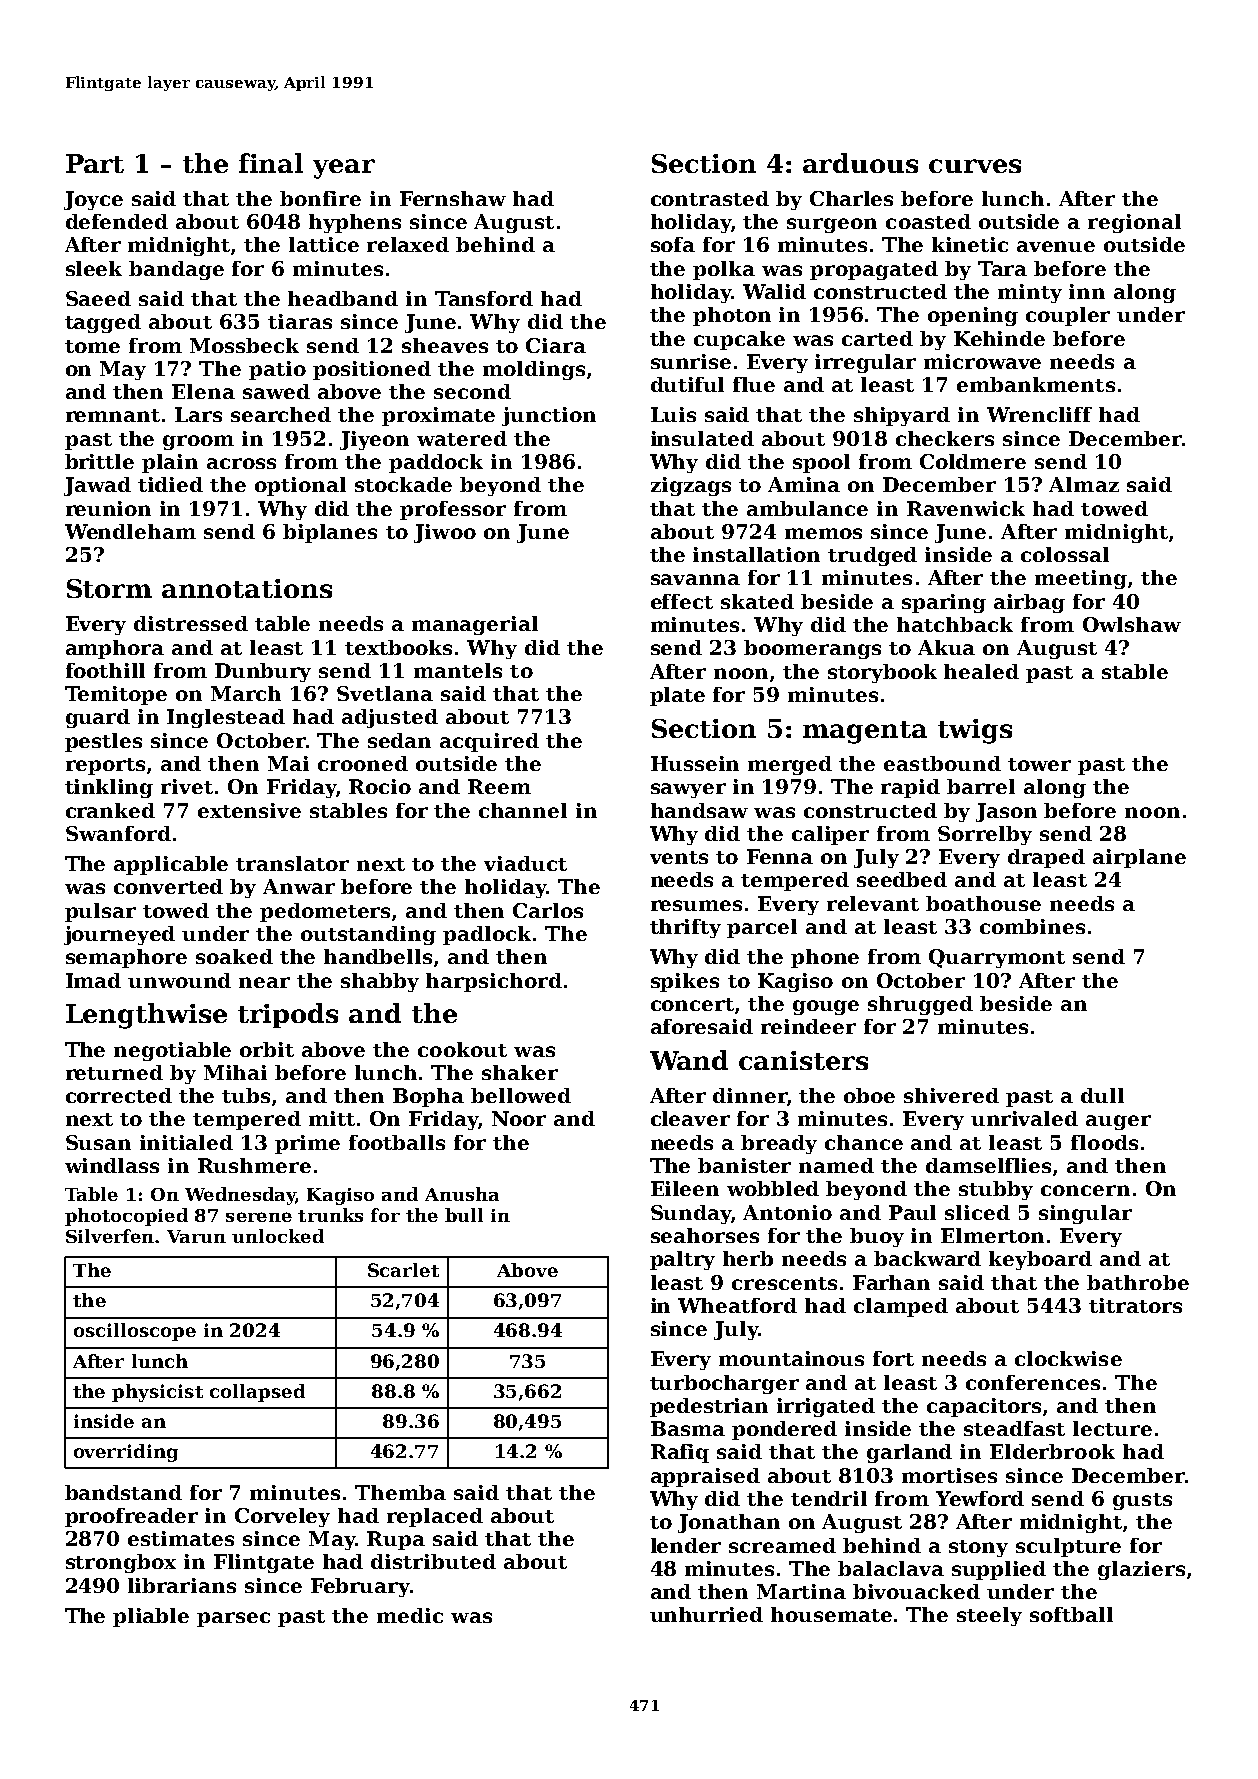 The image size is (1258, 1779). I want to click on unhurried, so click(706, 1614).
